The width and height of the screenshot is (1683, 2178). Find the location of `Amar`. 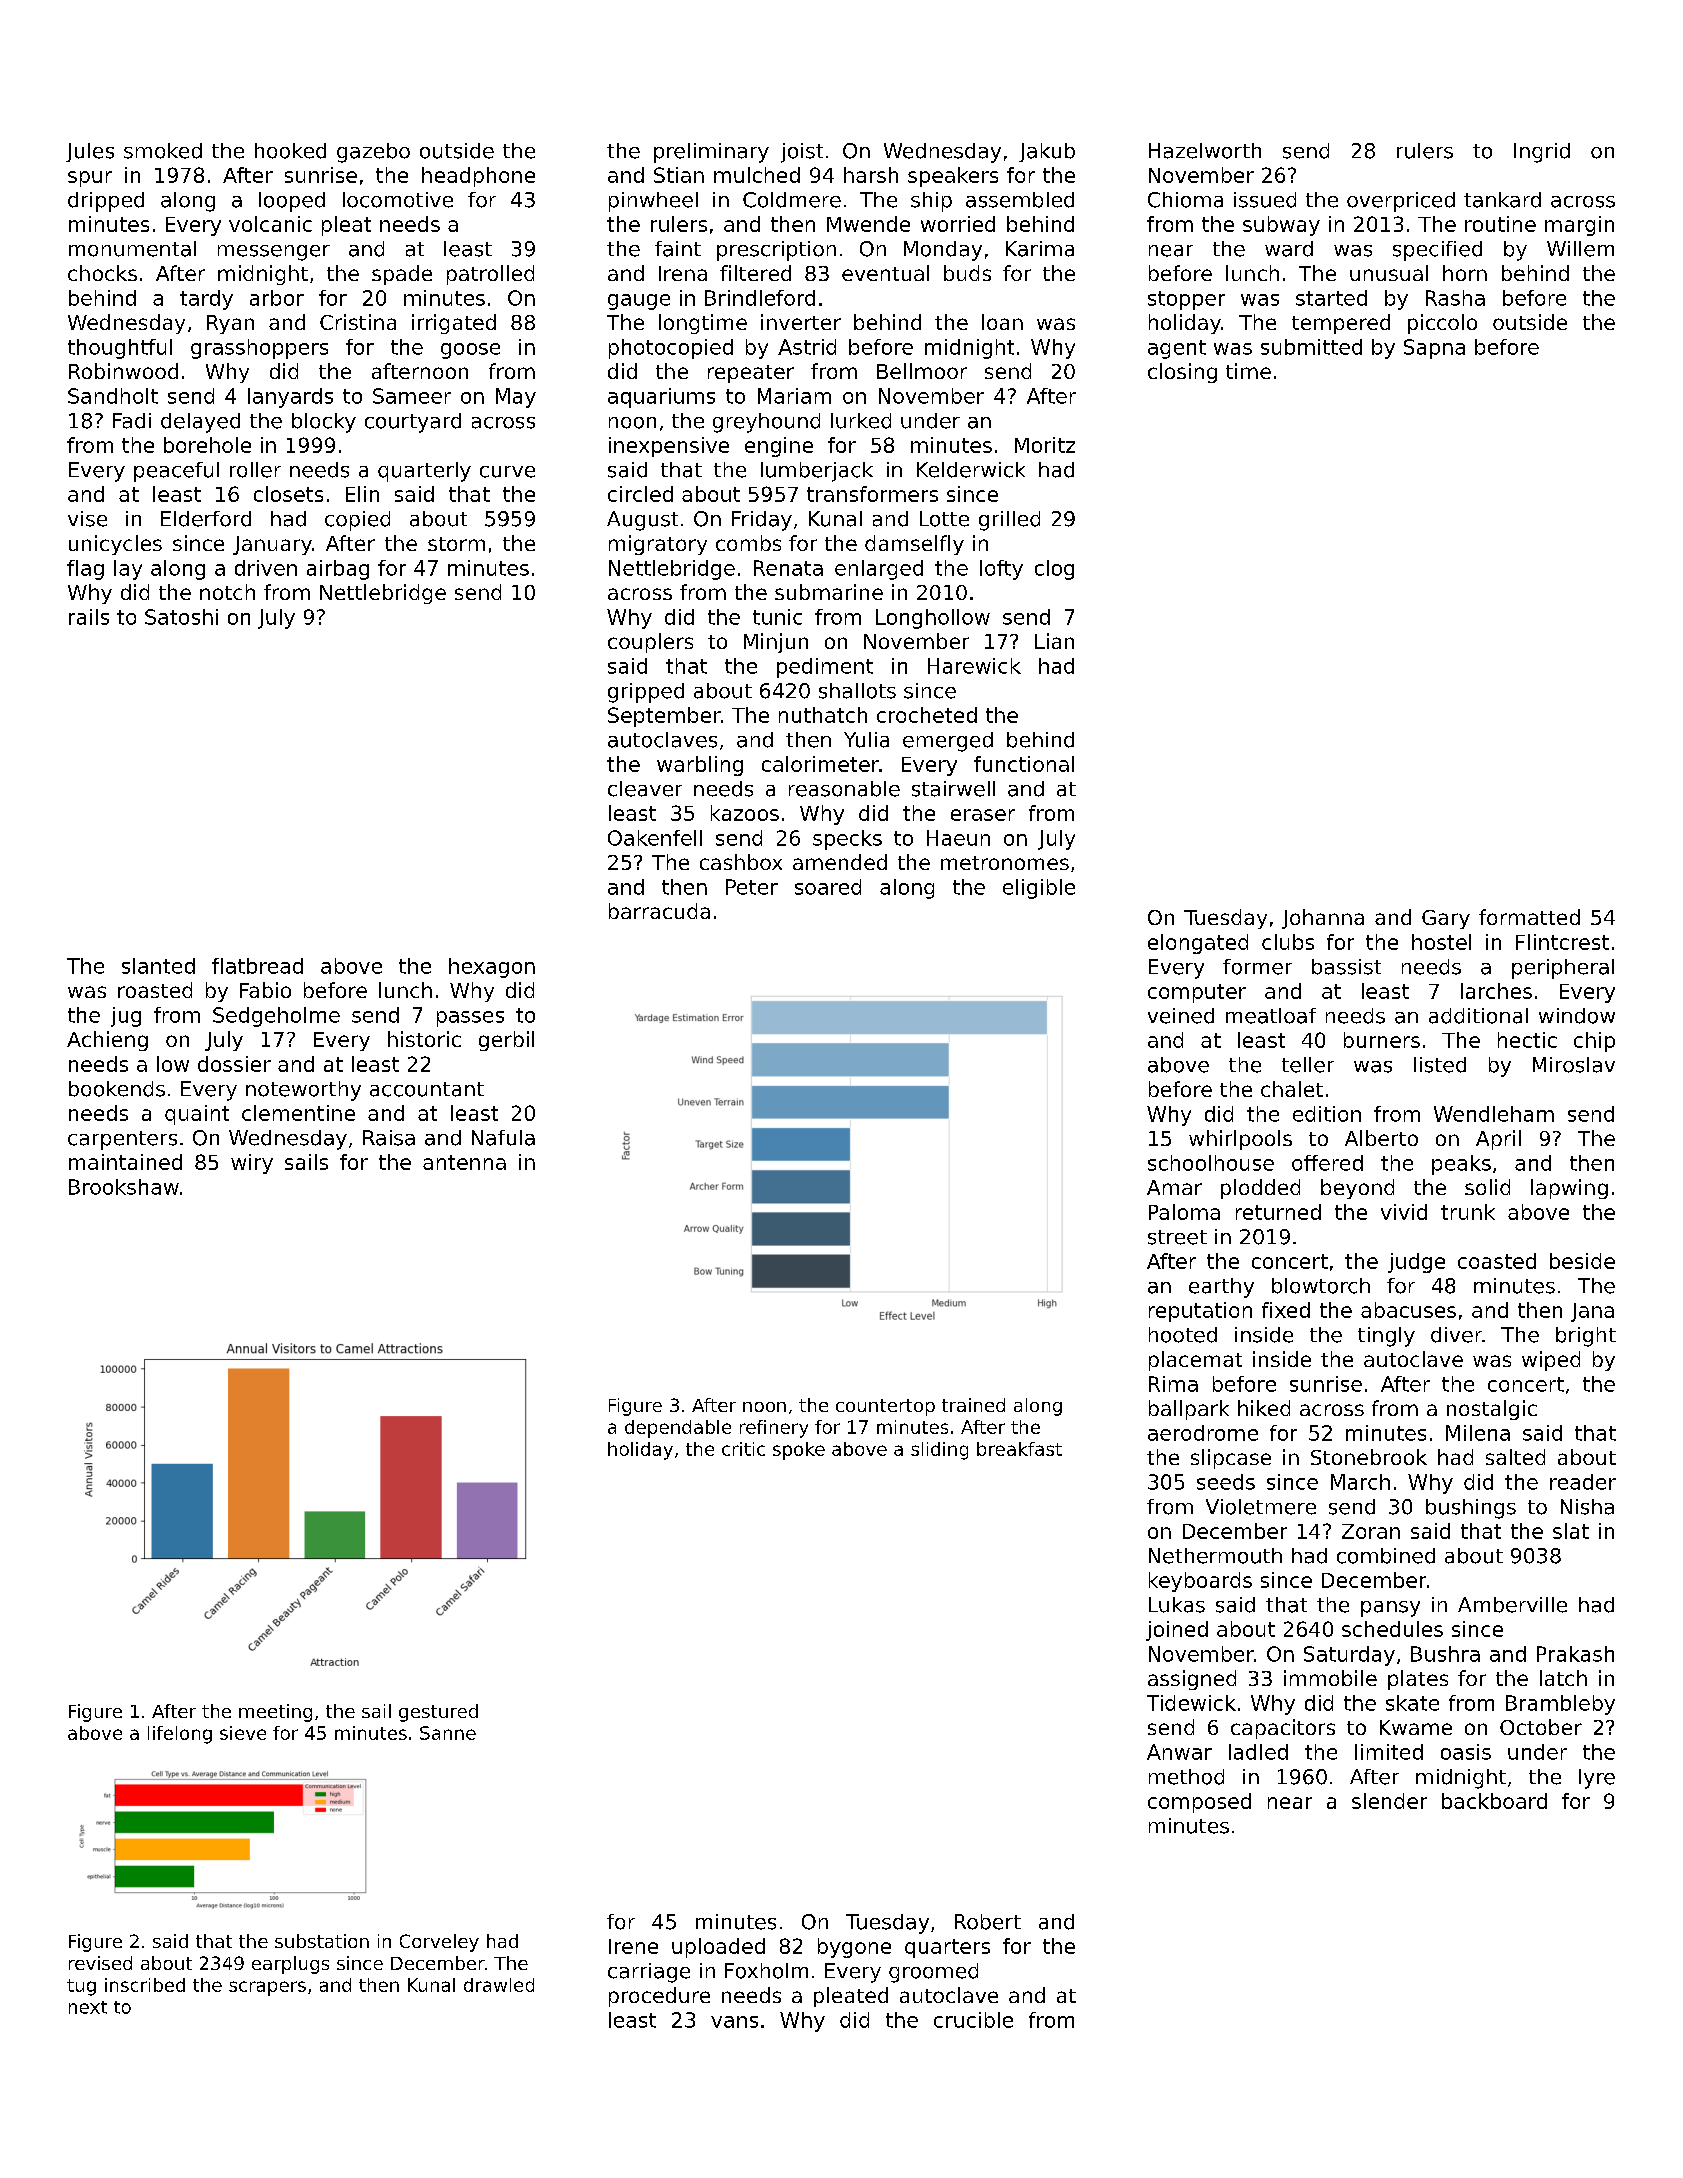

Amar is located at coordinates (1174, 1187).
